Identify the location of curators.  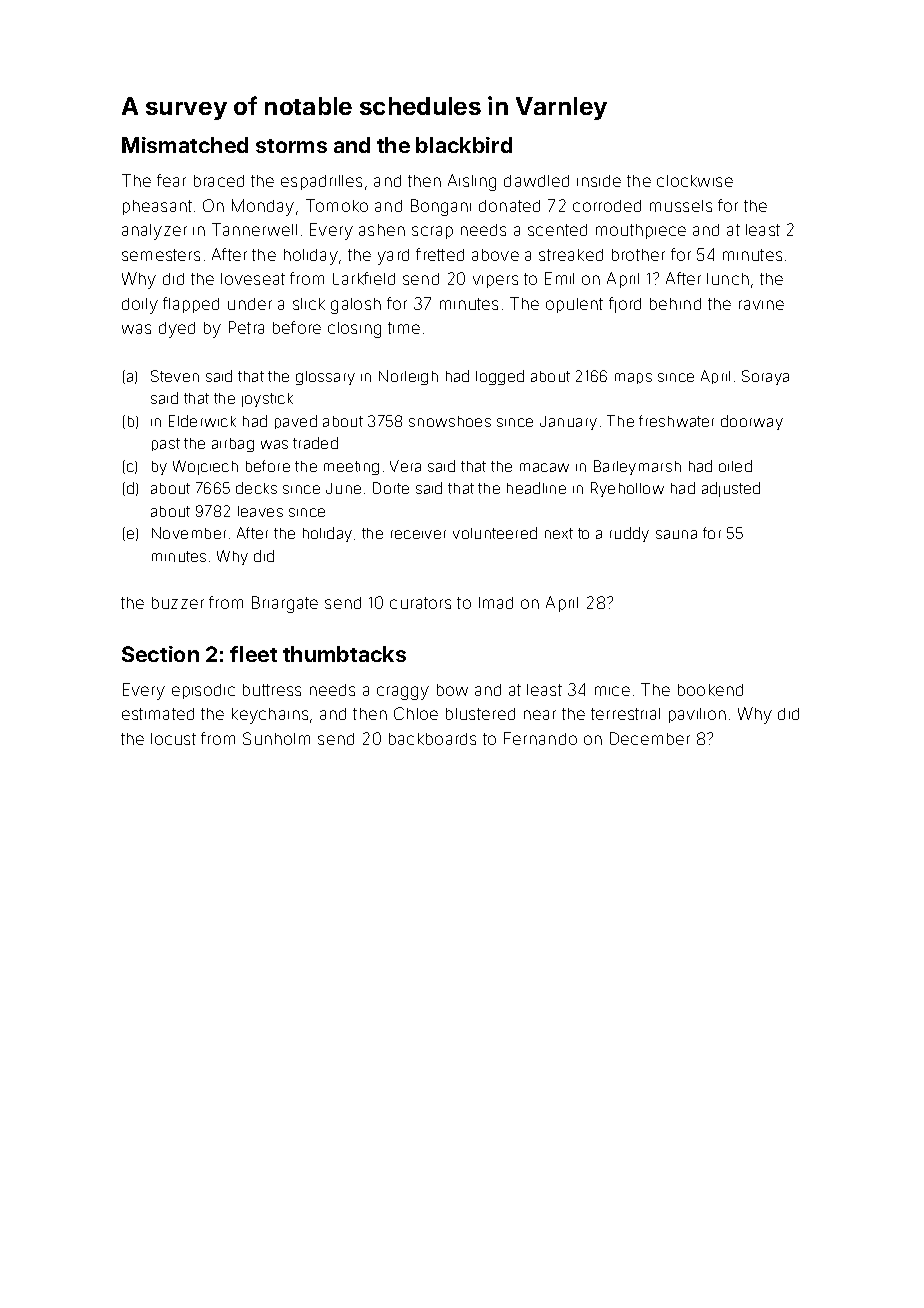
(420, 603).
